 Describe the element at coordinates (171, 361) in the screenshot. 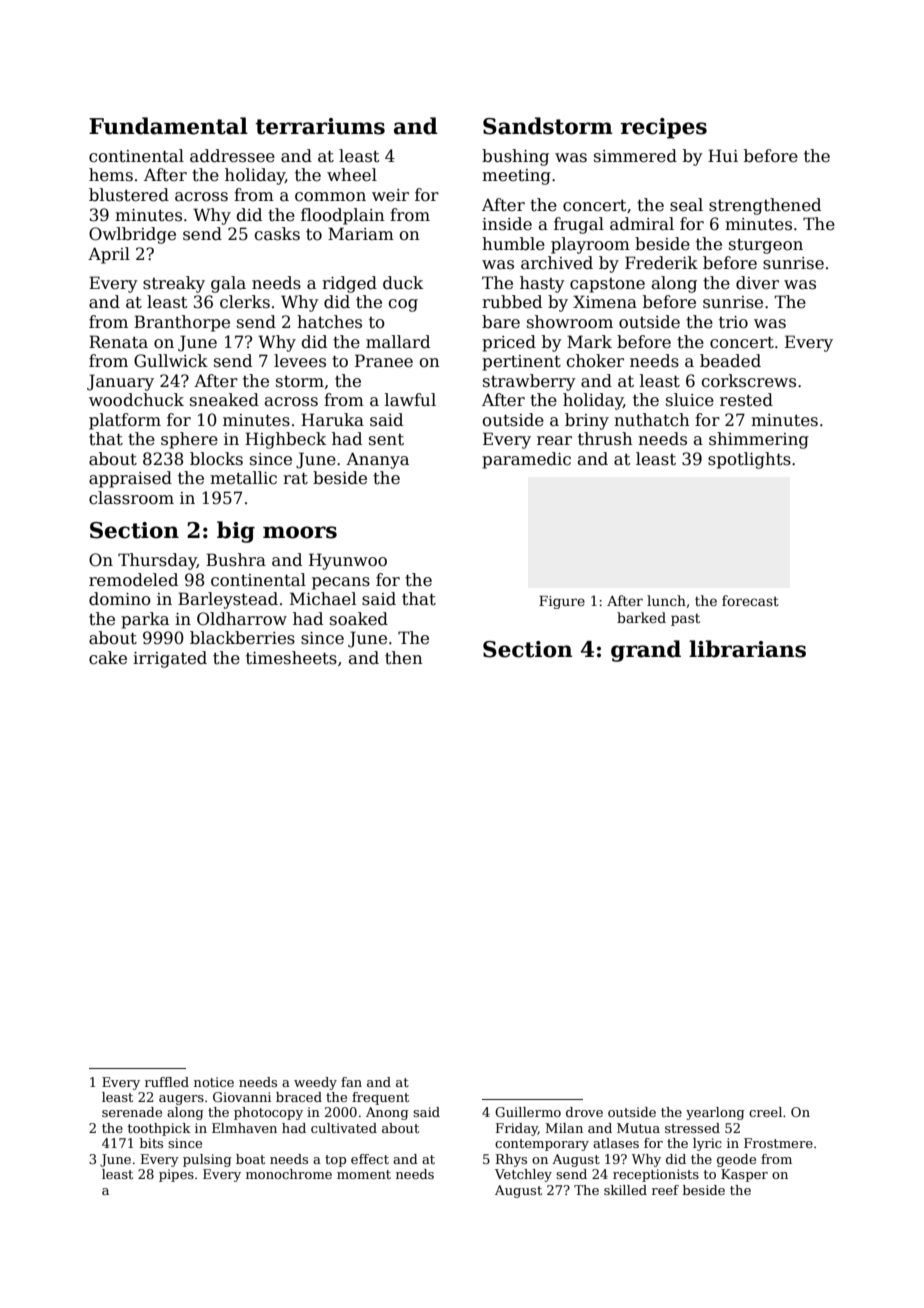

I see `Gullwick` at that location.
